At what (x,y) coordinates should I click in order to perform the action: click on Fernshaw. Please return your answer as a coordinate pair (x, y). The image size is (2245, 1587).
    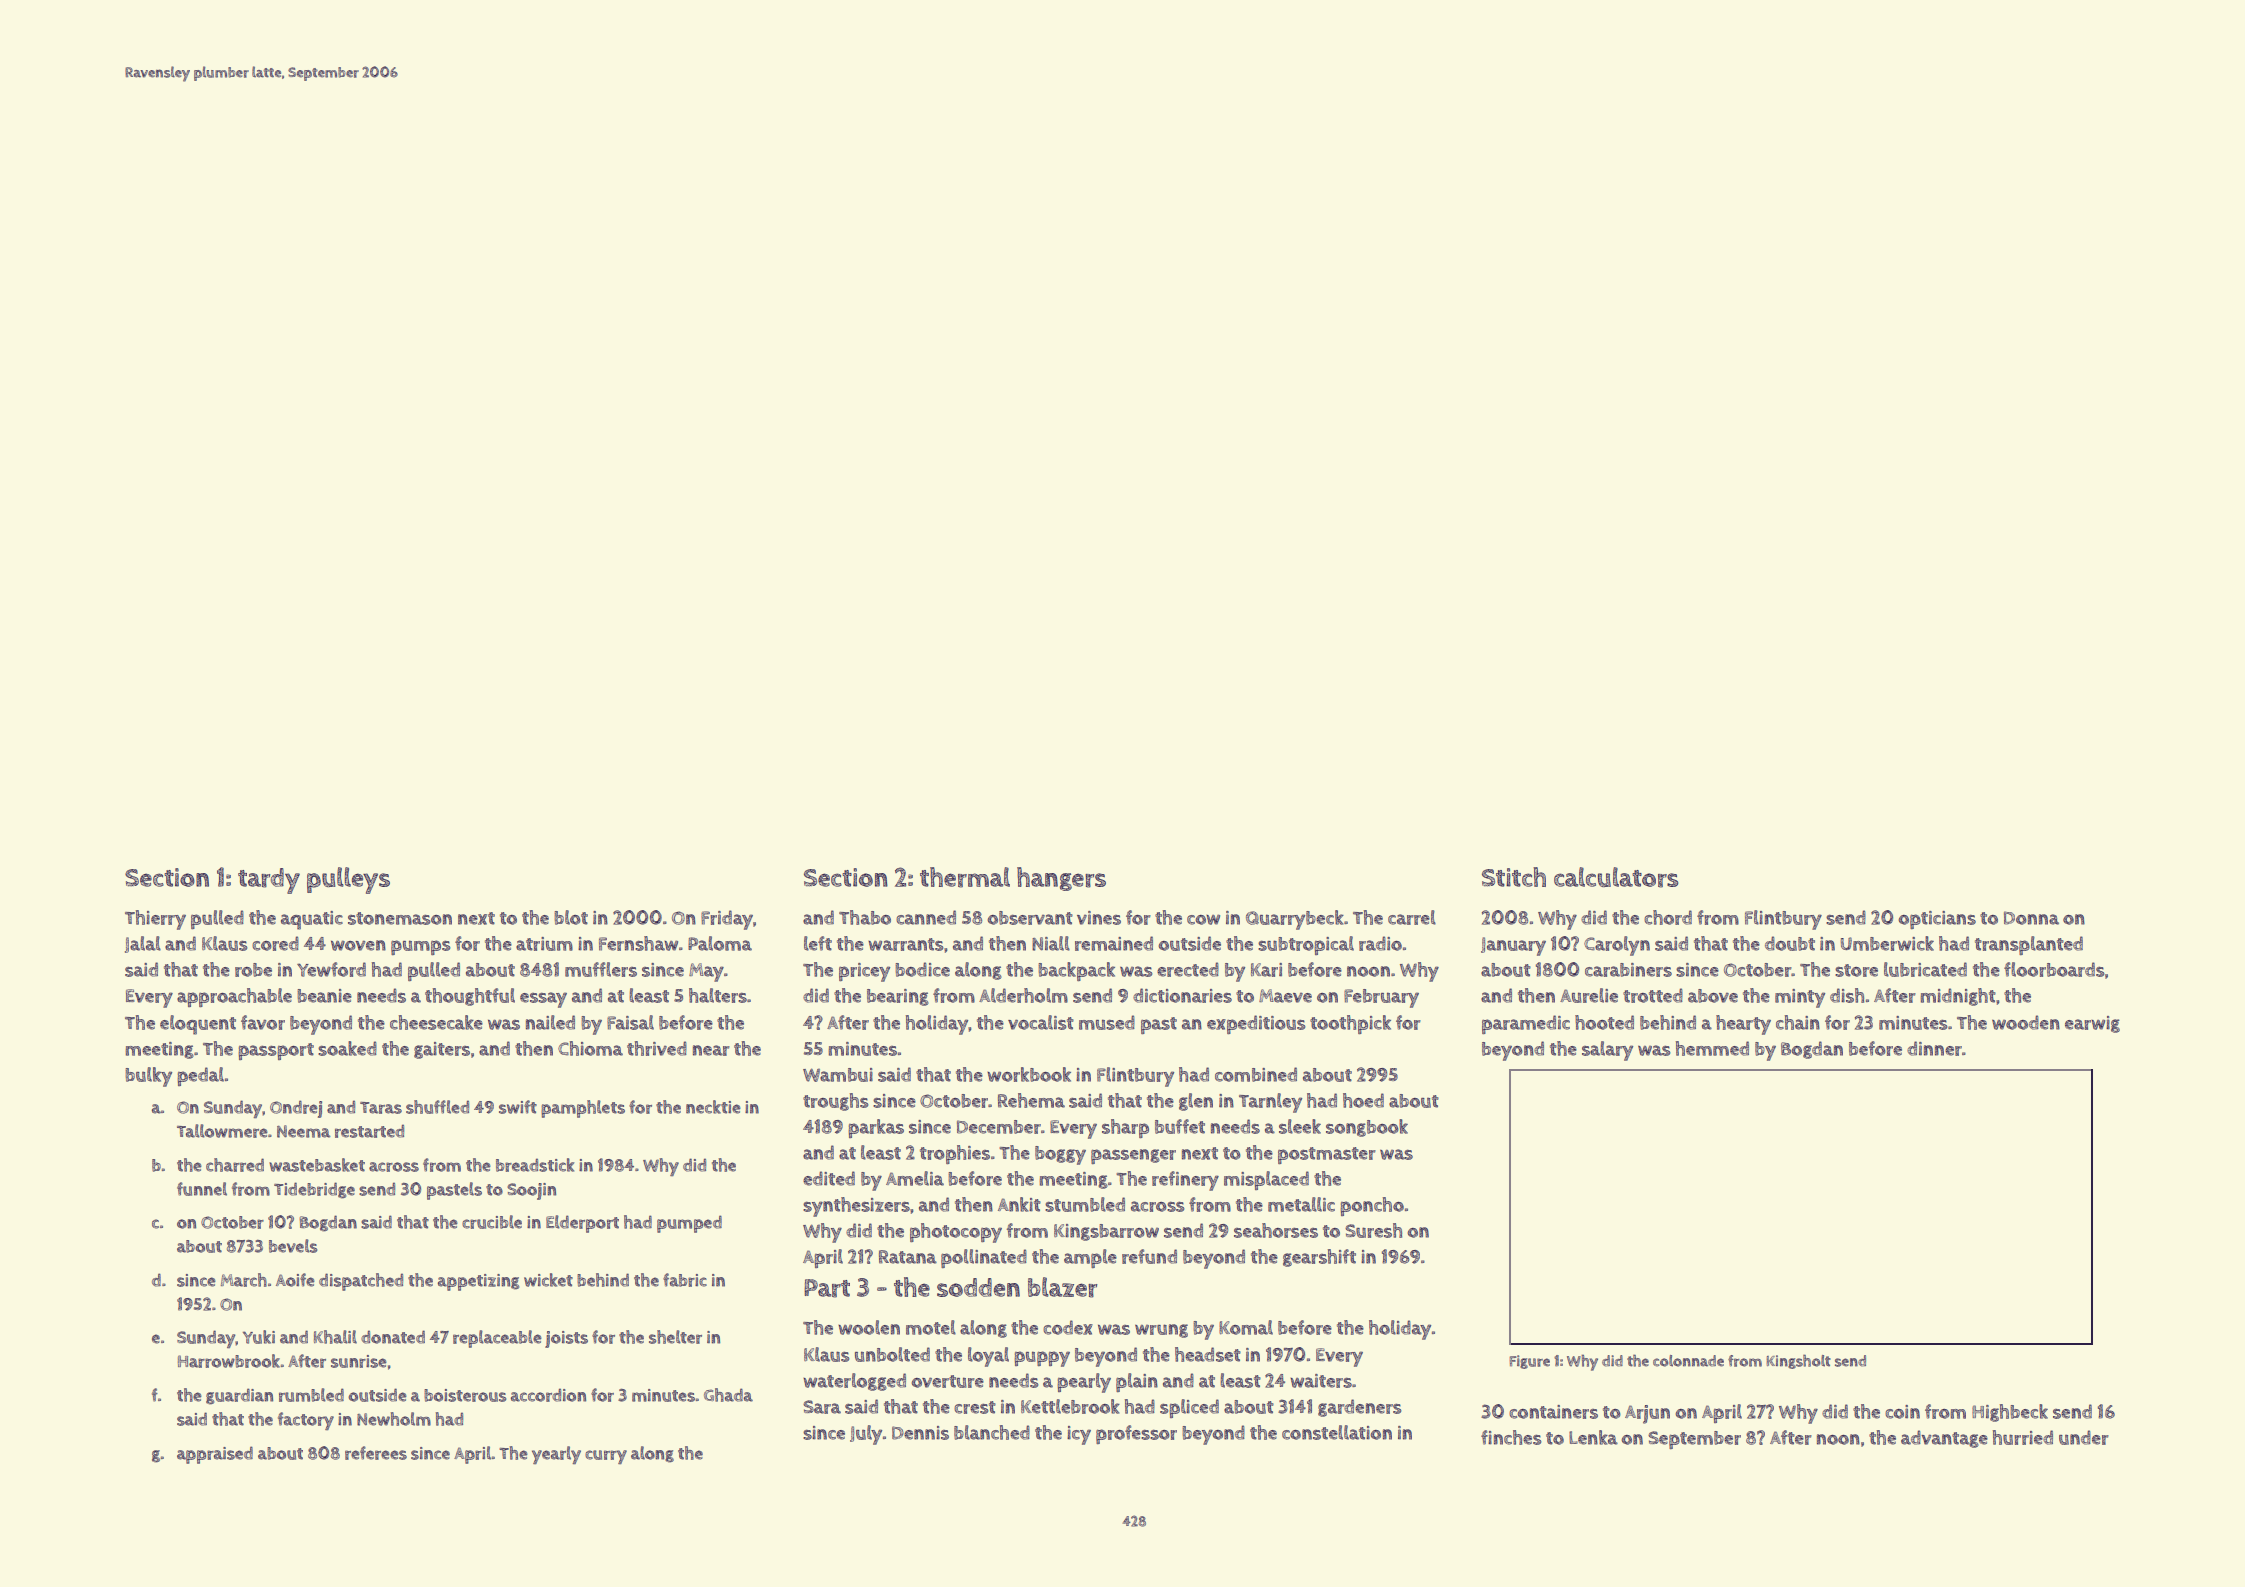
    Looking at the image, I should click on (638, 943).
